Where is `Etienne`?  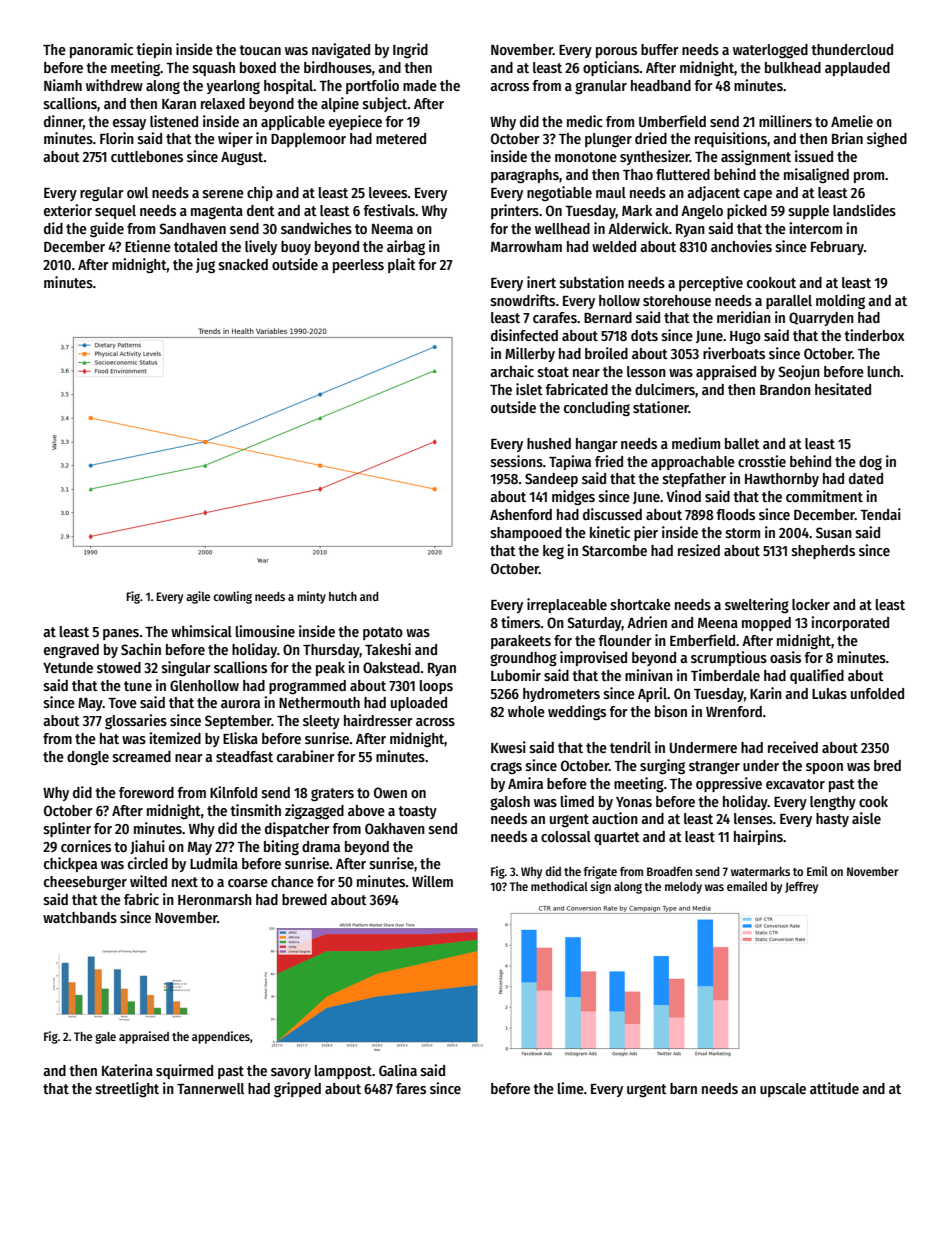 Etienne is located at coordinates (148, 246).
